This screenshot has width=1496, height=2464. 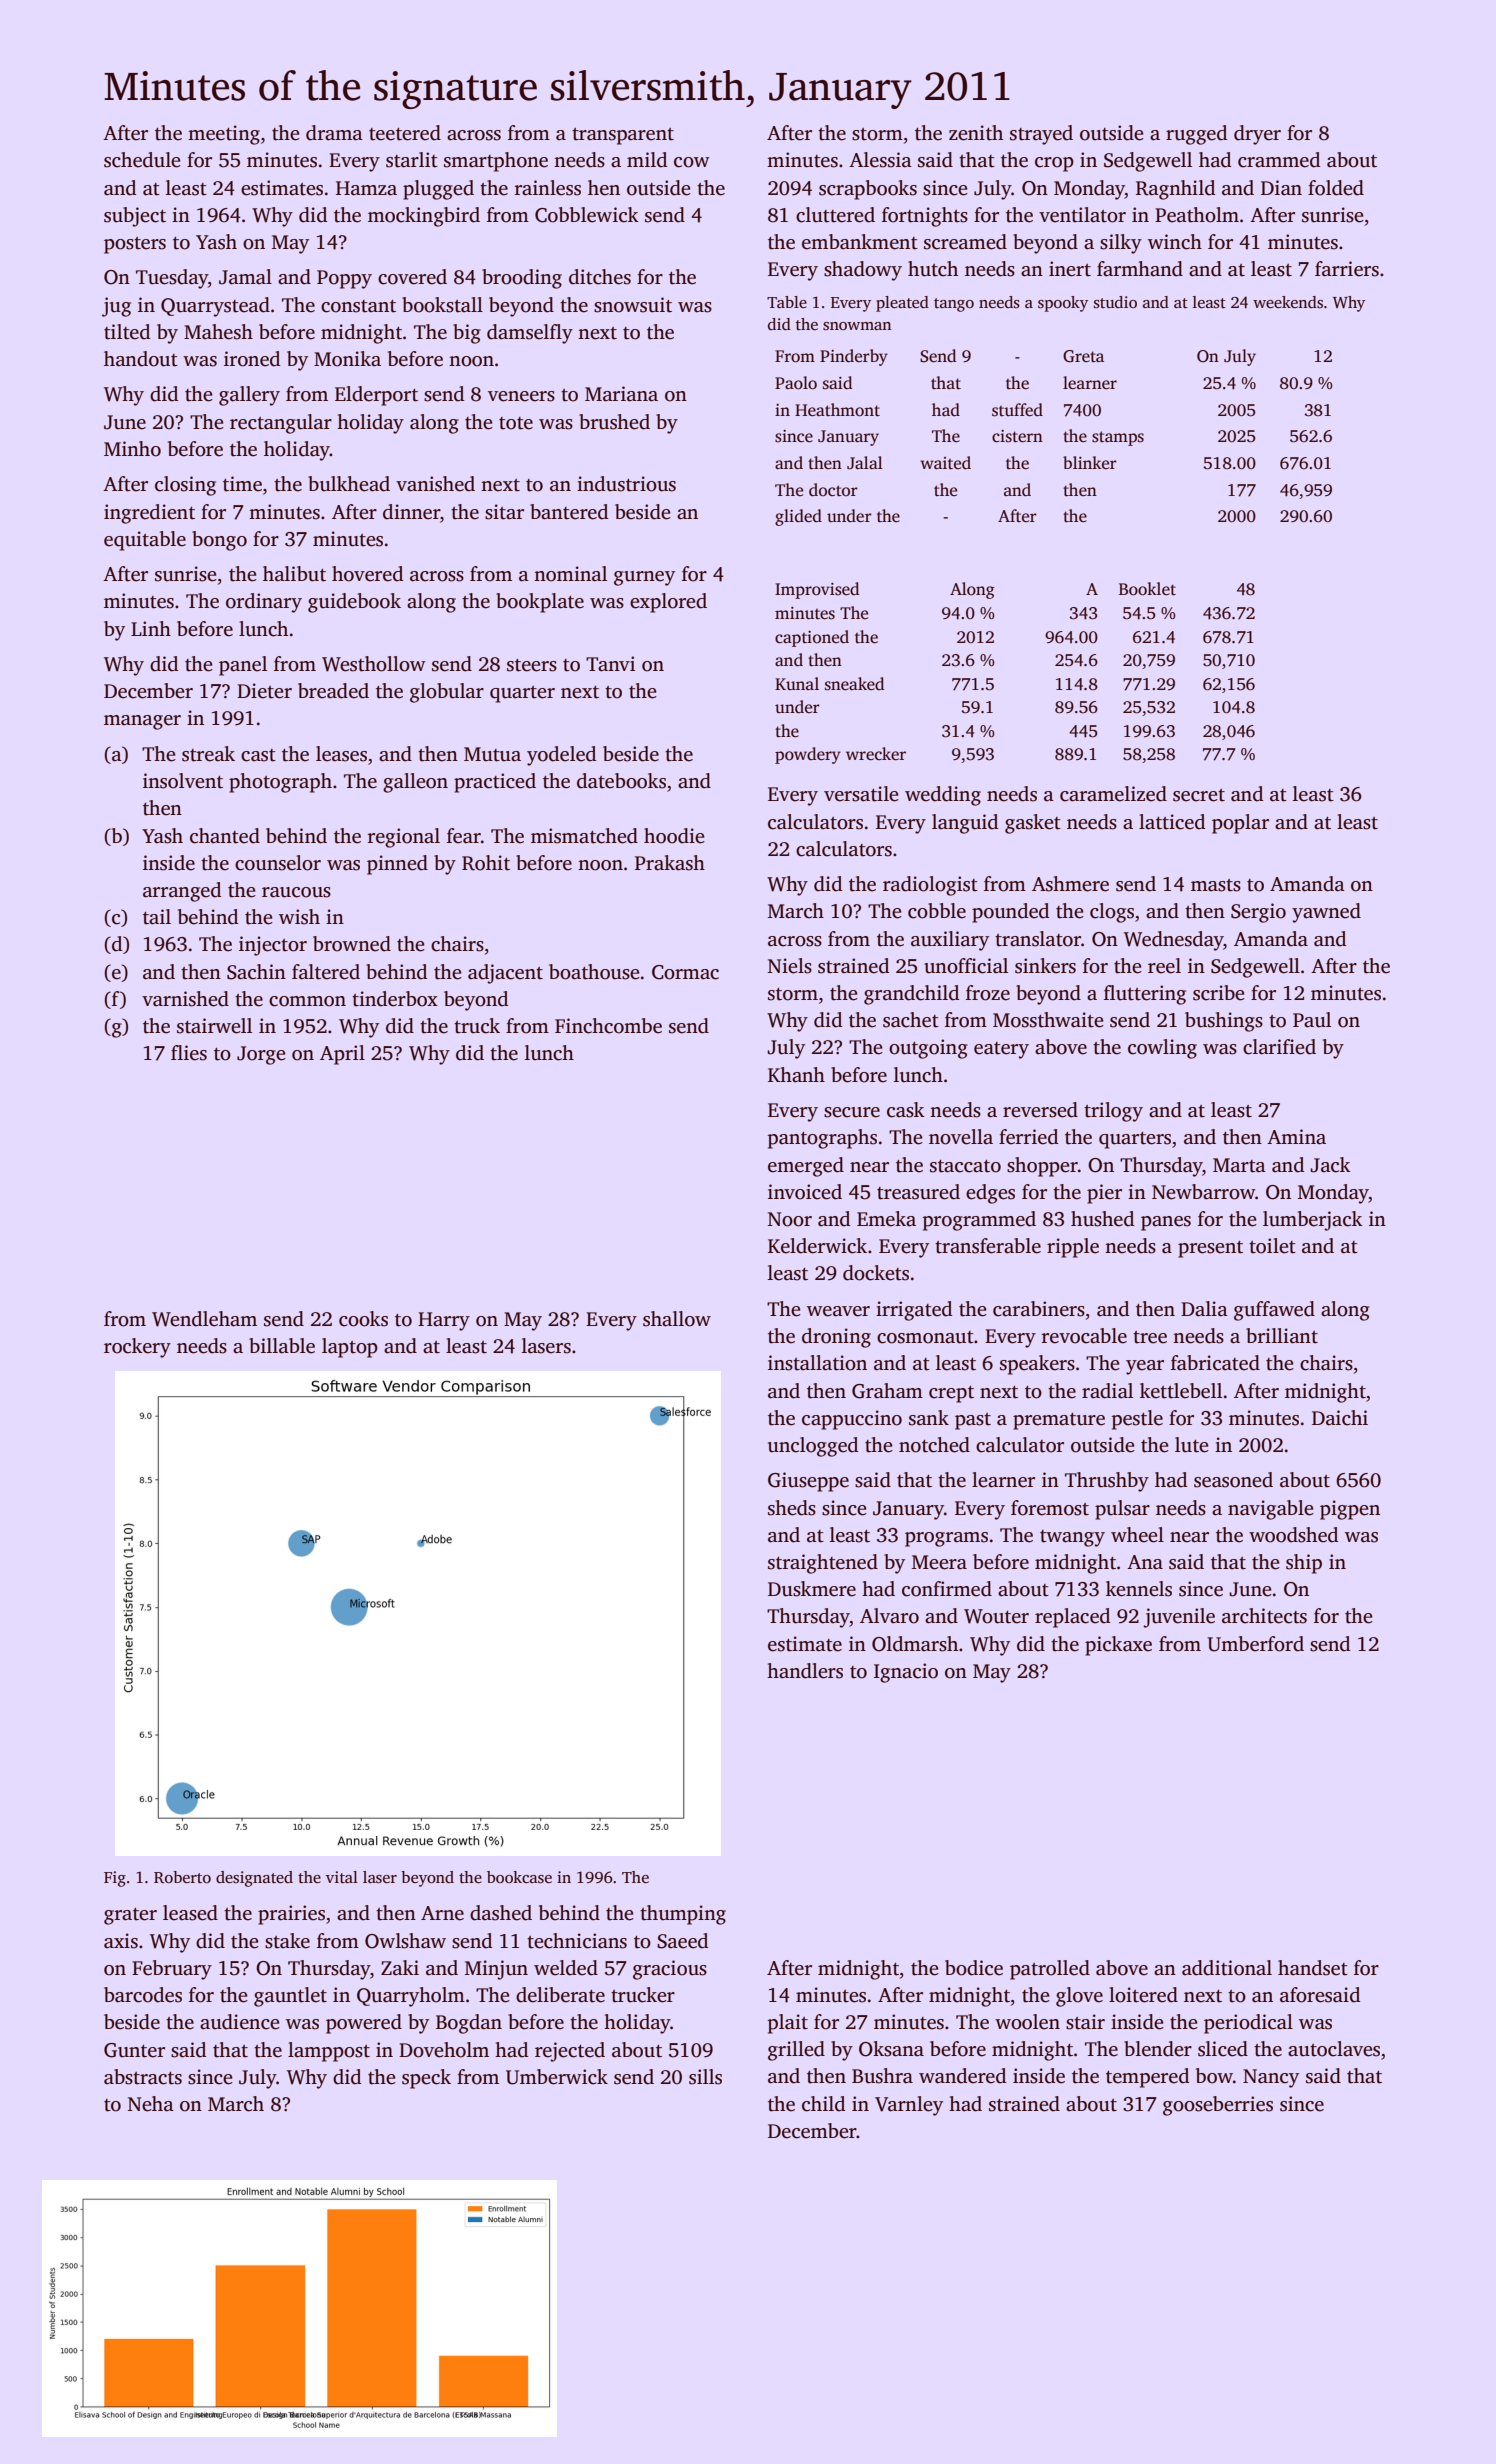 I want to click on Jalal, so click(x=865, y=463).
